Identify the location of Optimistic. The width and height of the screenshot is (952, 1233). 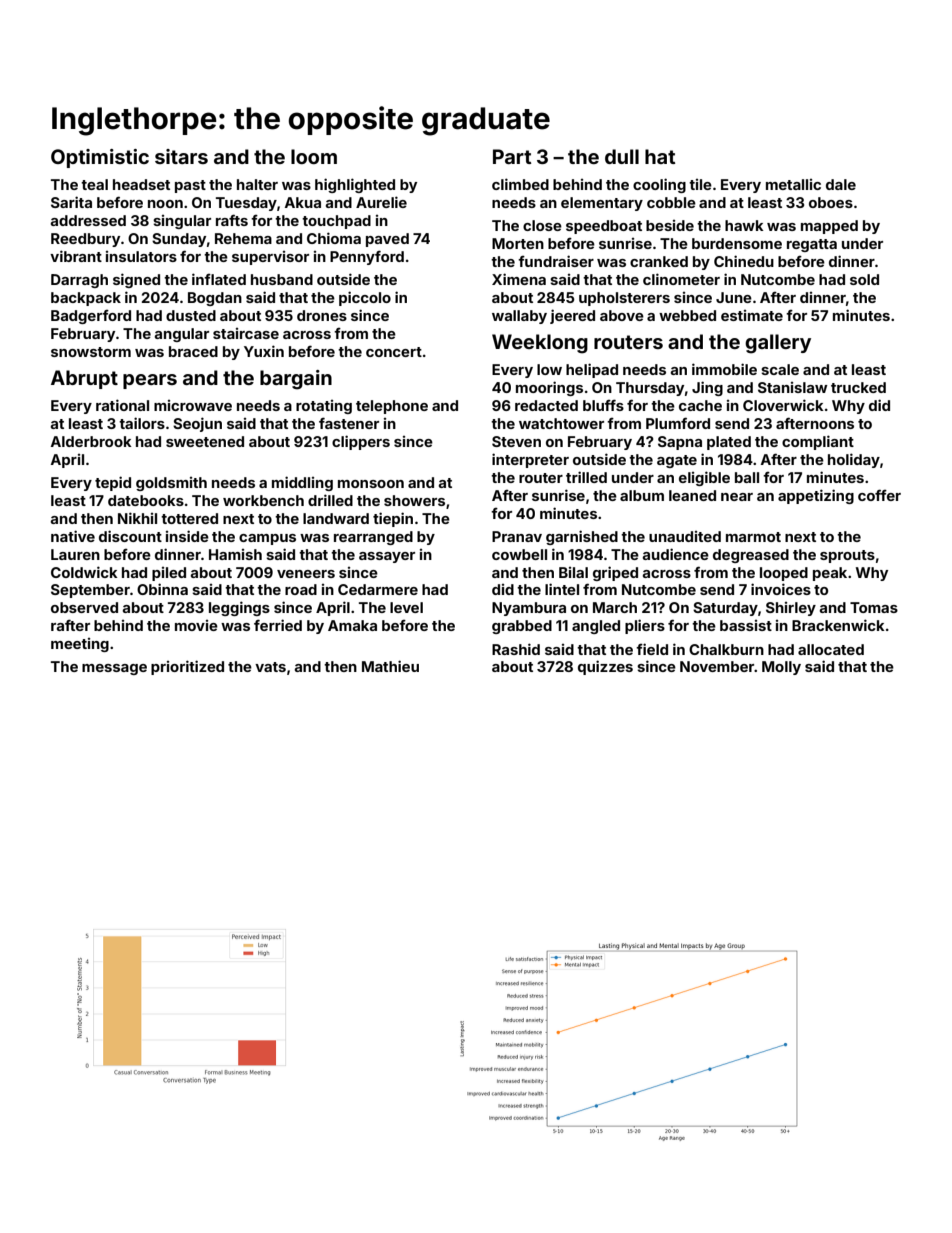
(100, 158).
